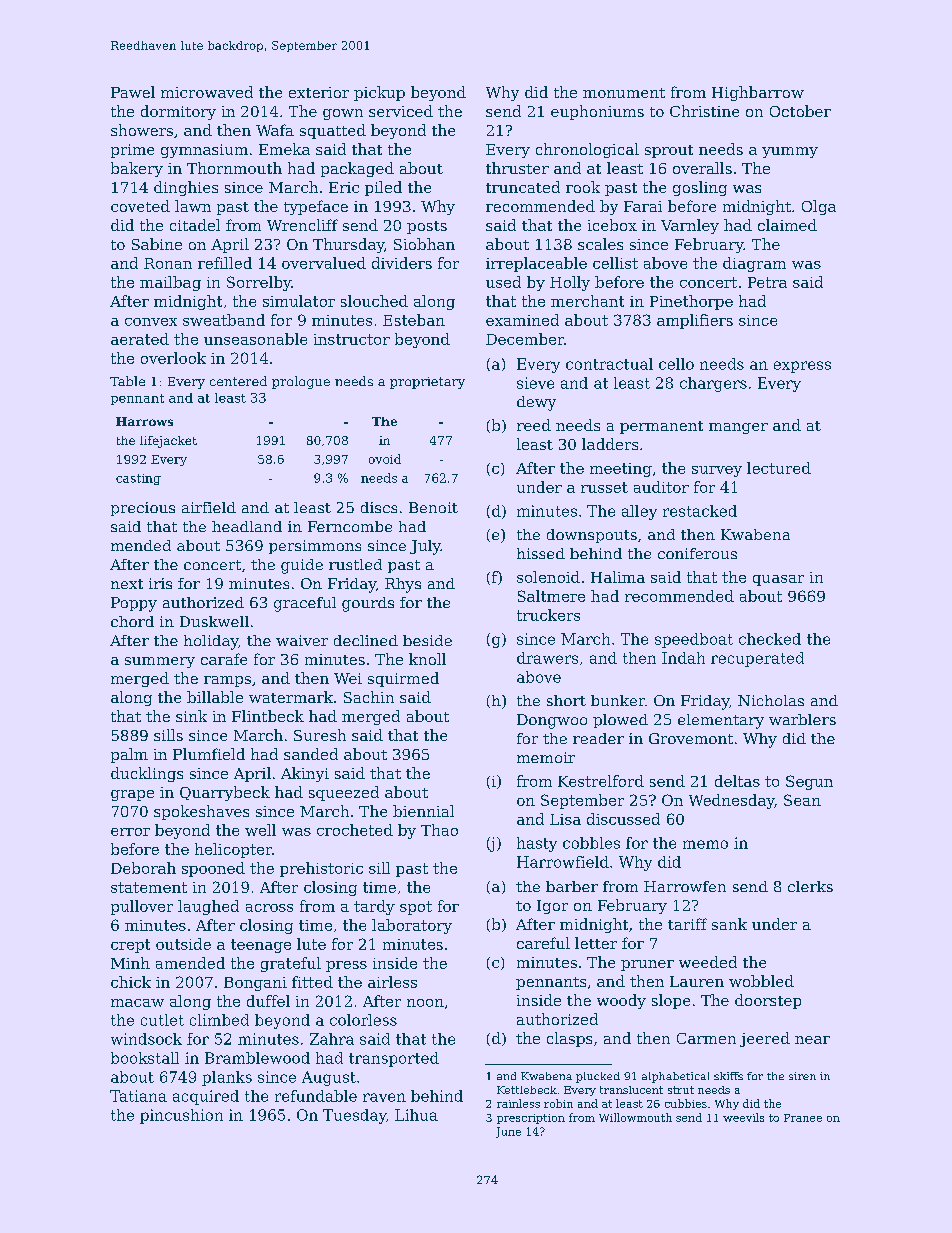  I want to click on Table, so click(127, 381).
